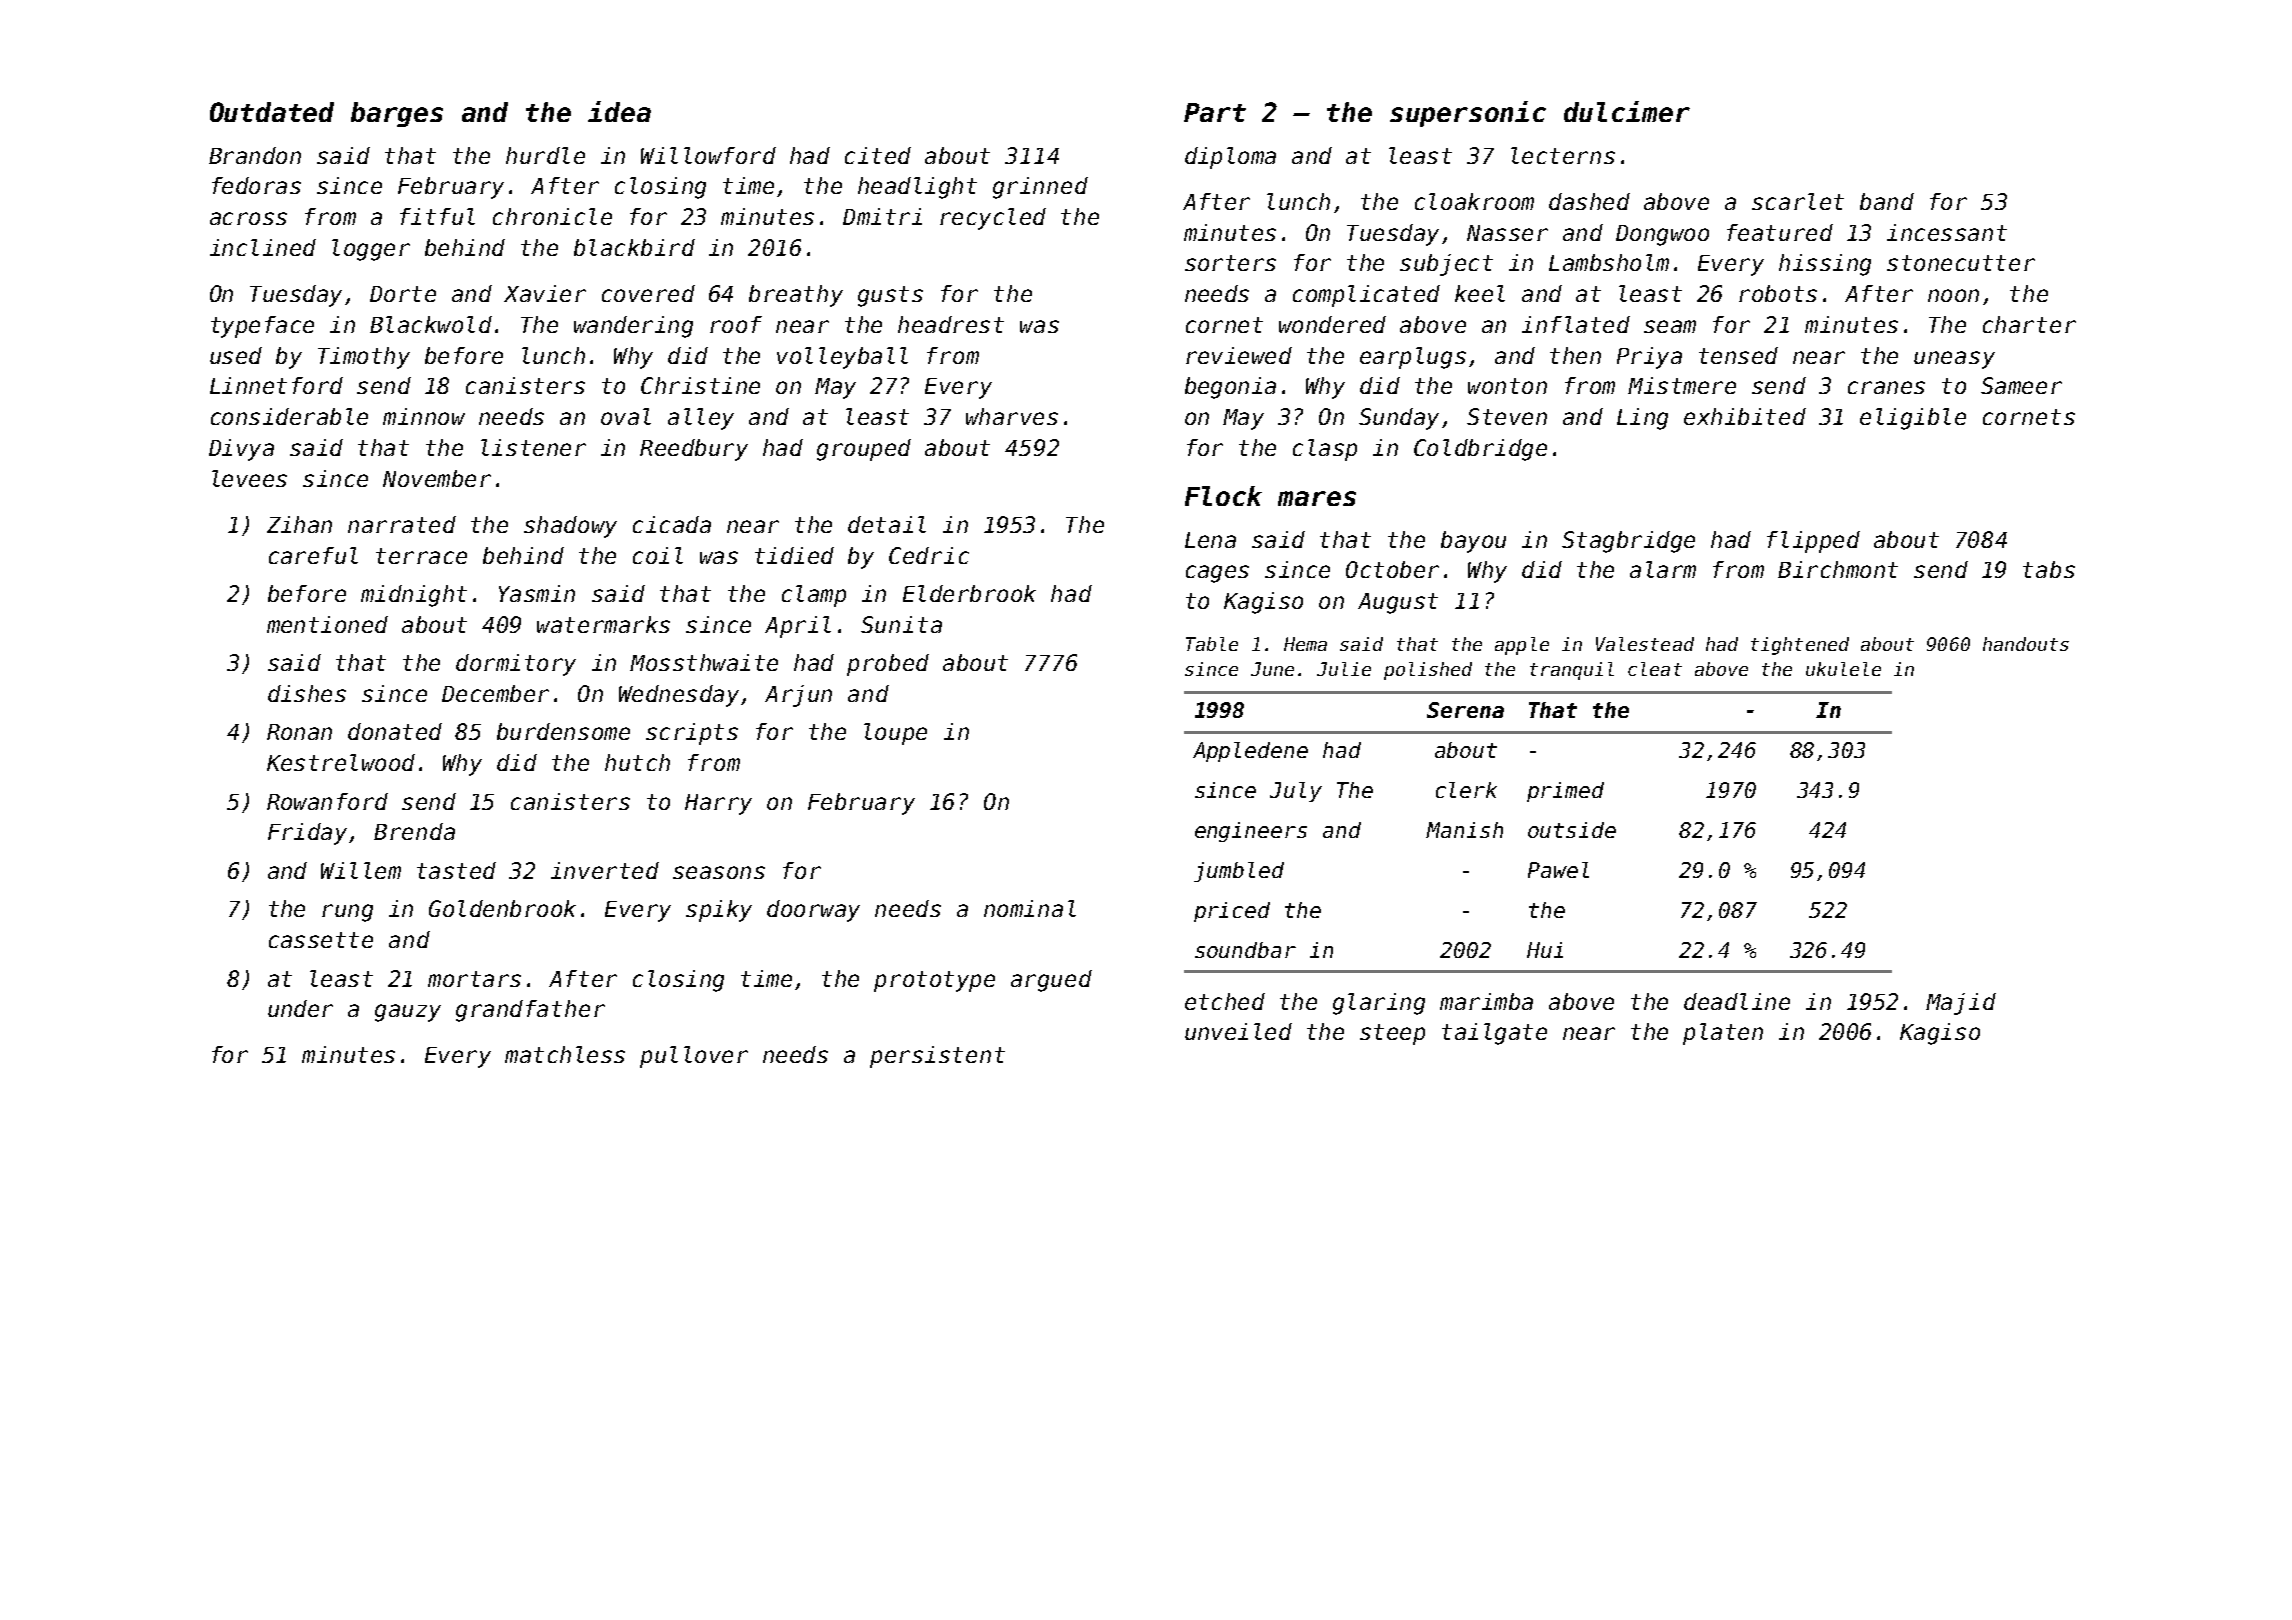 This page has width=2292, height=1620. Describe the element at coordinates (1627, 111) in the page. I see `dulcimer` at that location.
